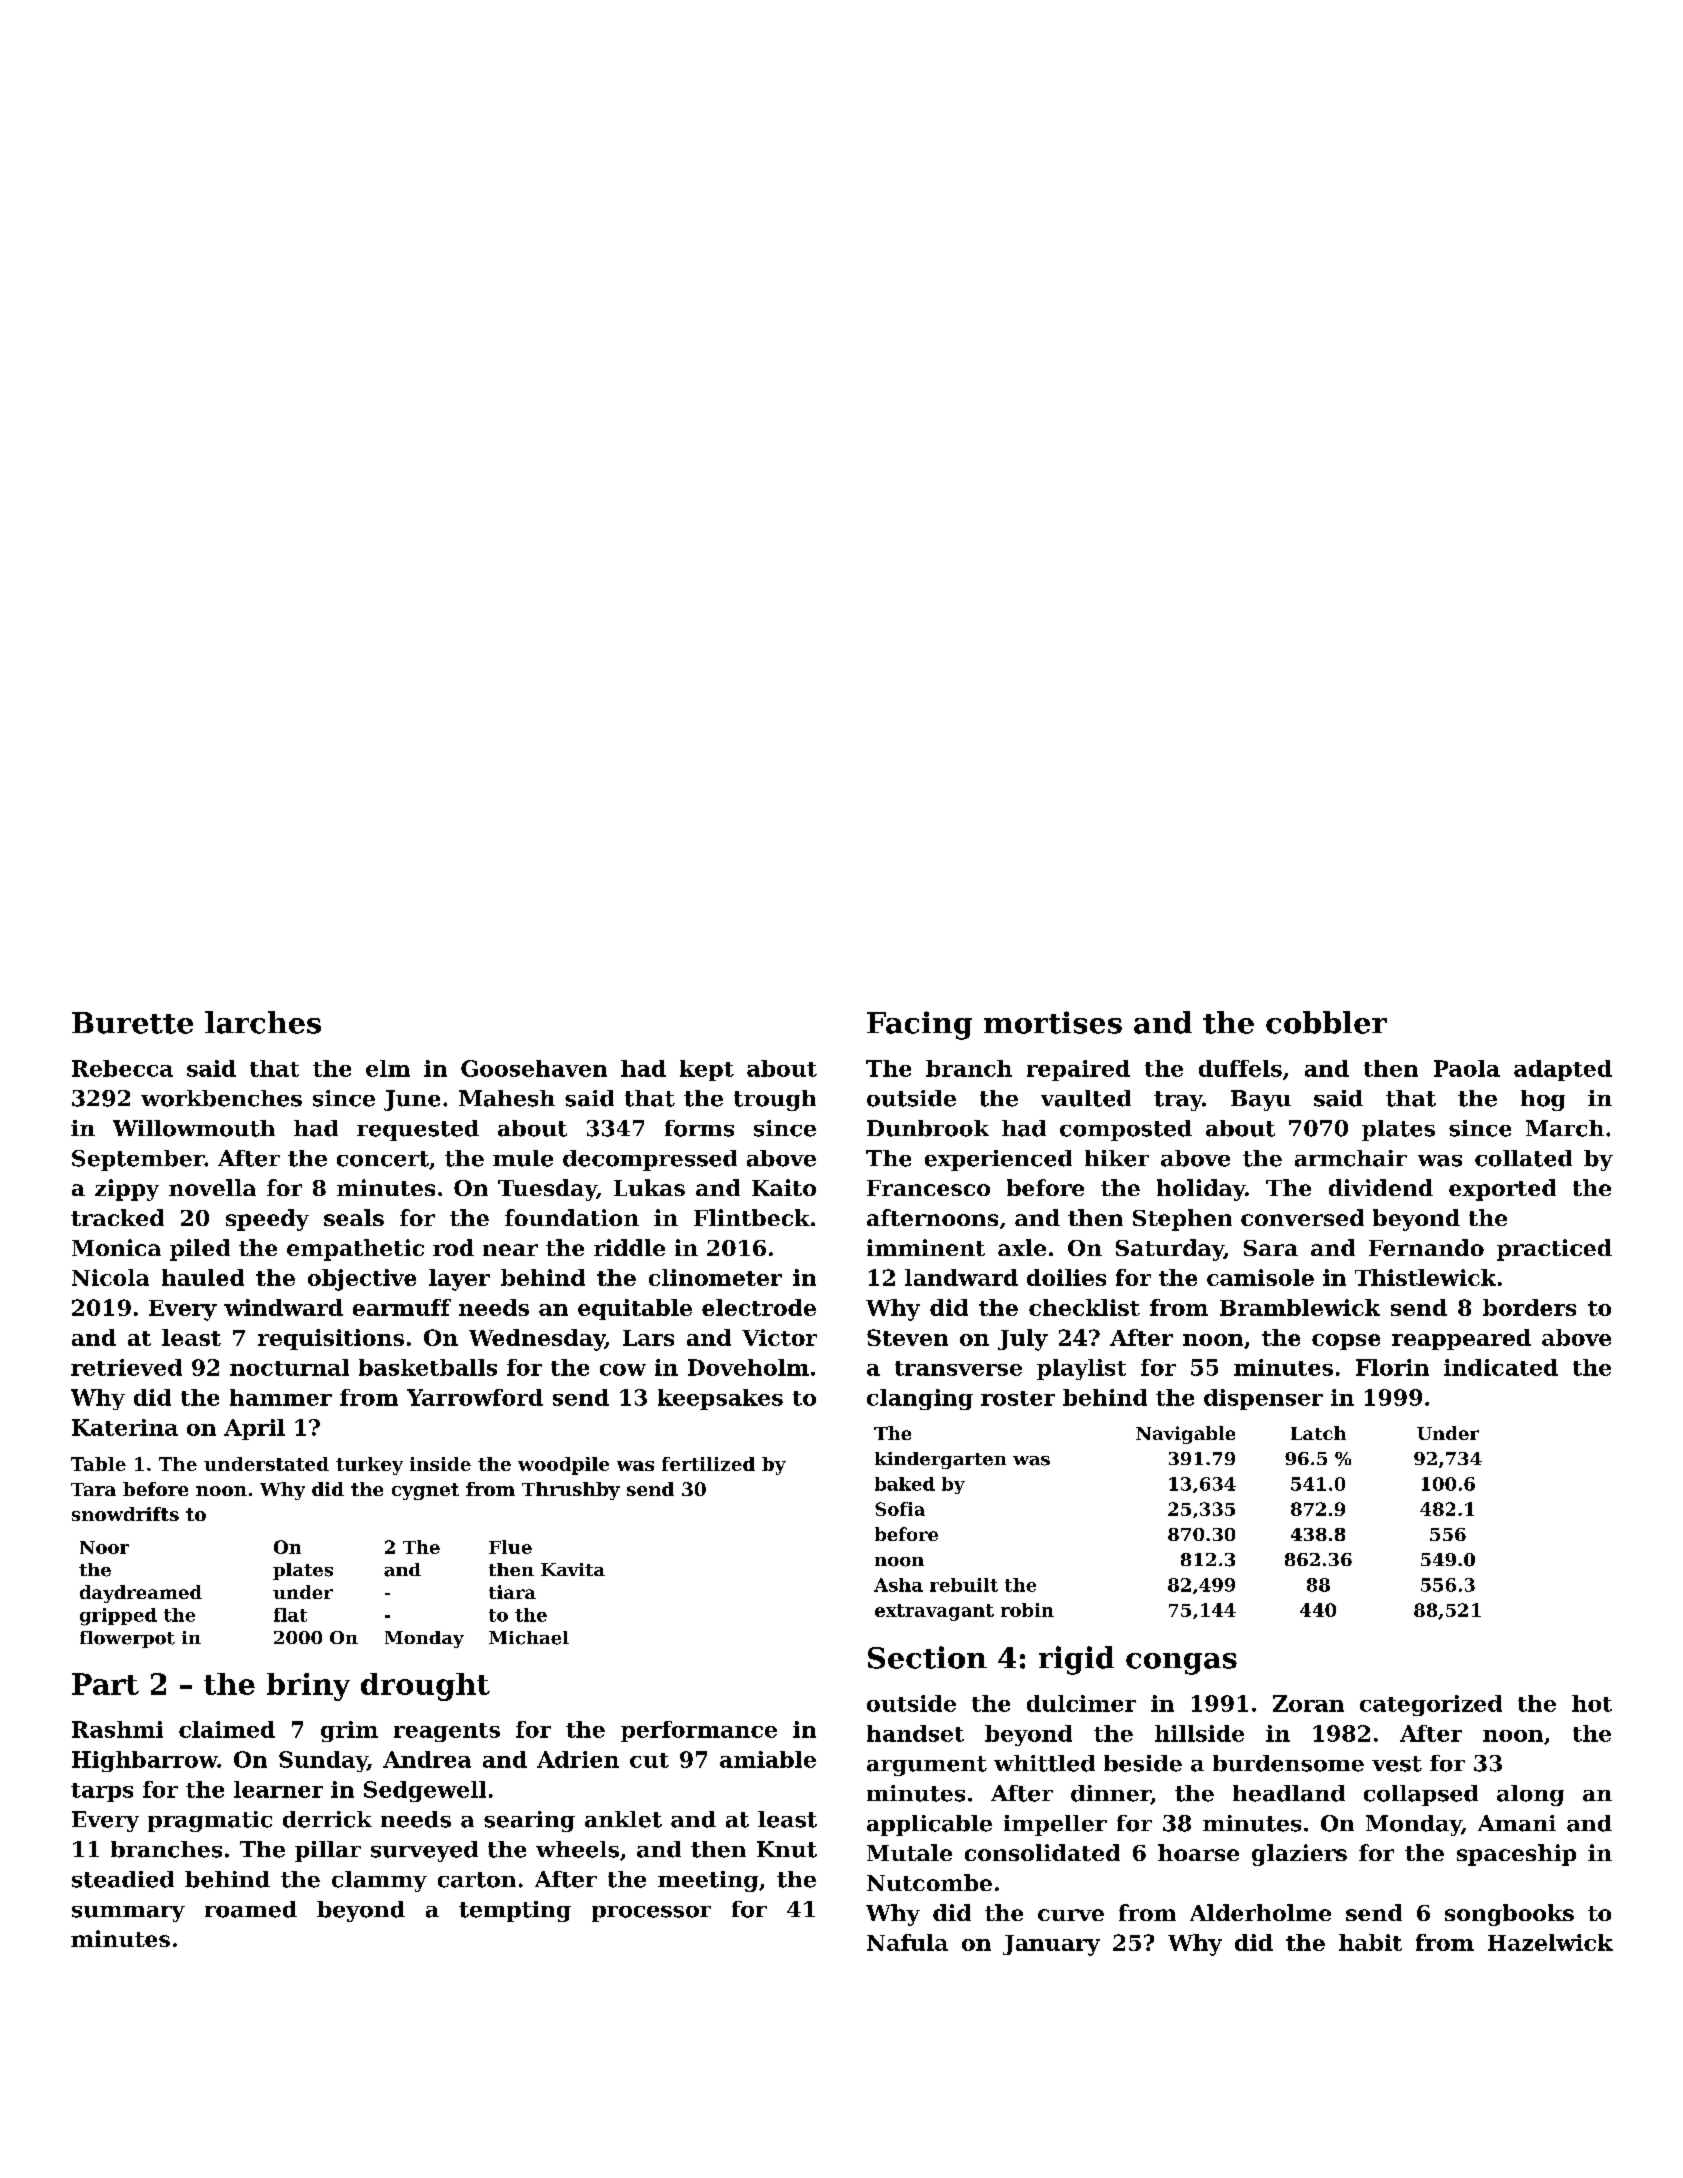  I want to click on cygnet, so click(425, 1491).
